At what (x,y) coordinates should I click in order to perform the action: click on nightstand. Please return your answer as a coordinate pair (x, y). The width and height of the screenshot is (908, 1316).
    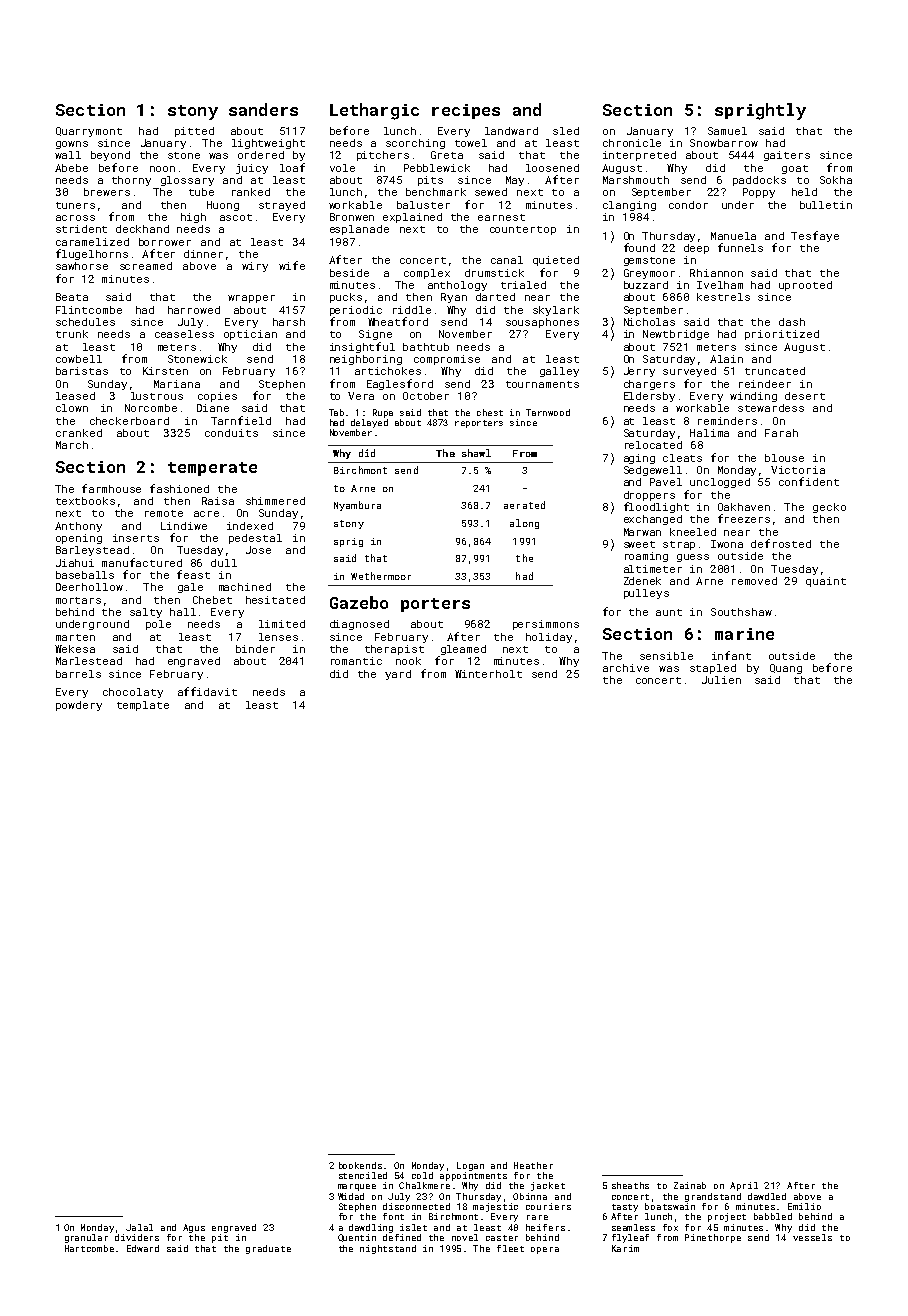
    Looking at the image, I should click on (388, 1249).
